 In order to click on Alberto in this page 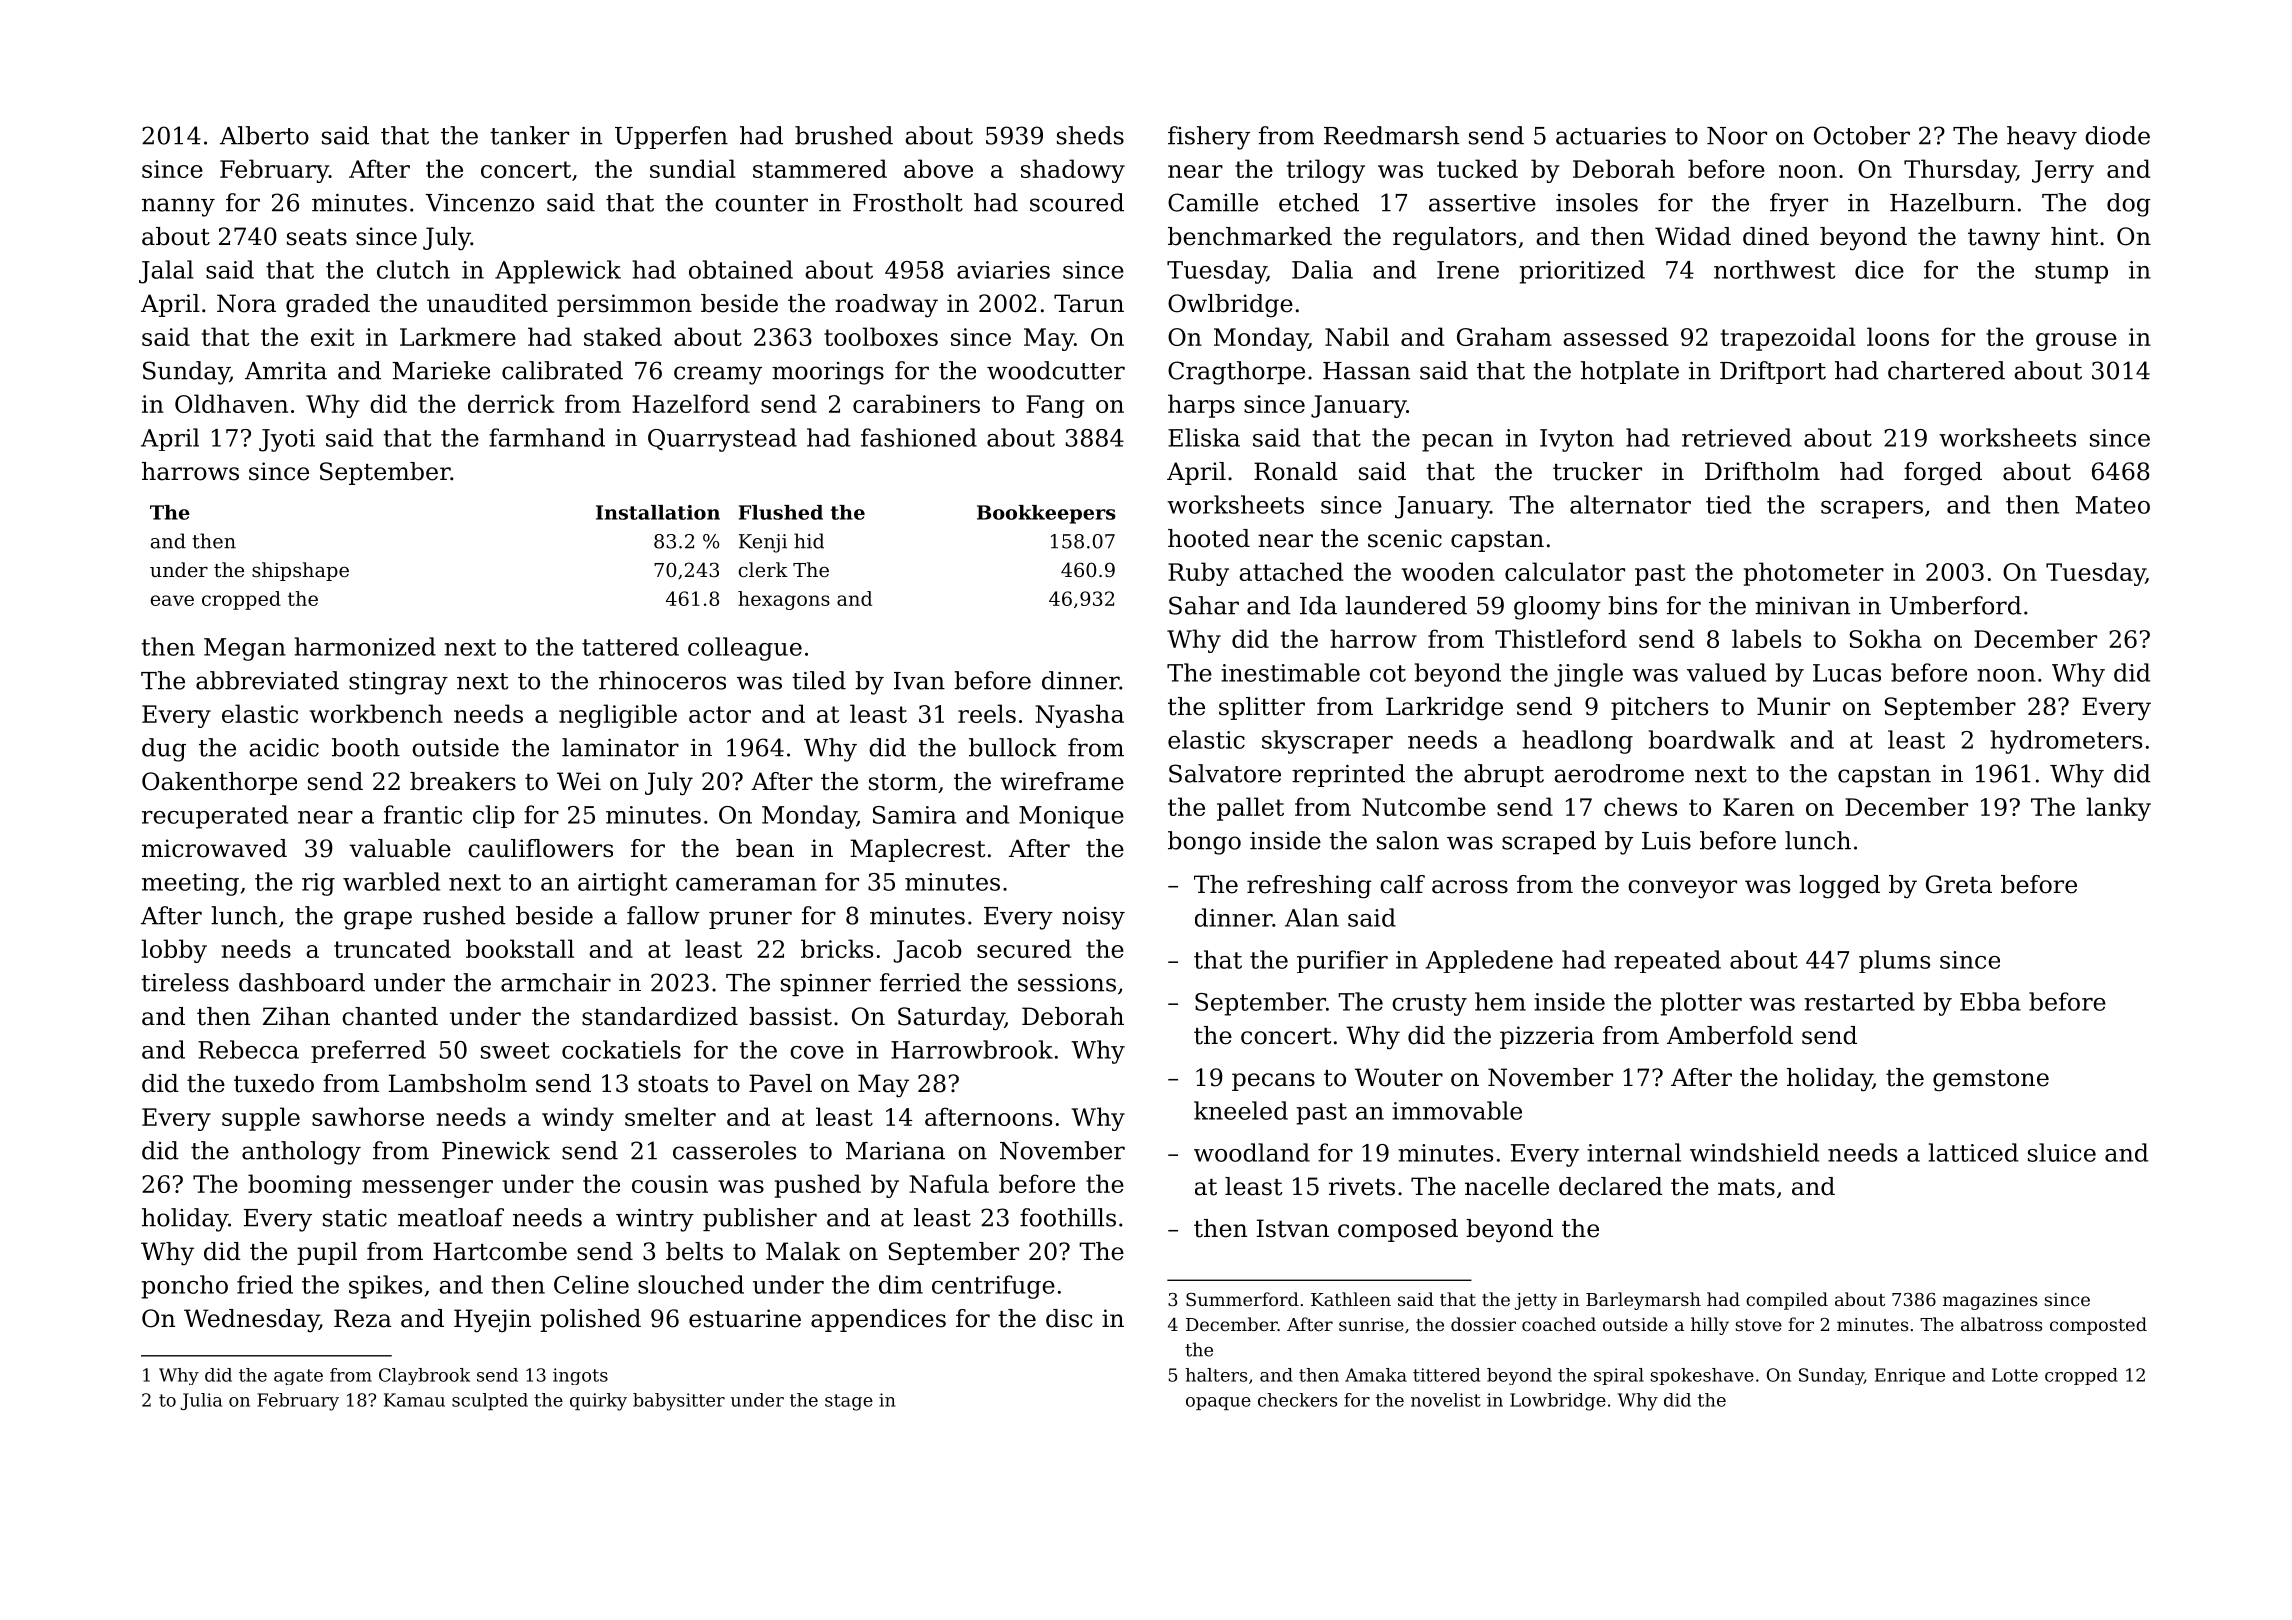, I will do `click(264, 135)`.
